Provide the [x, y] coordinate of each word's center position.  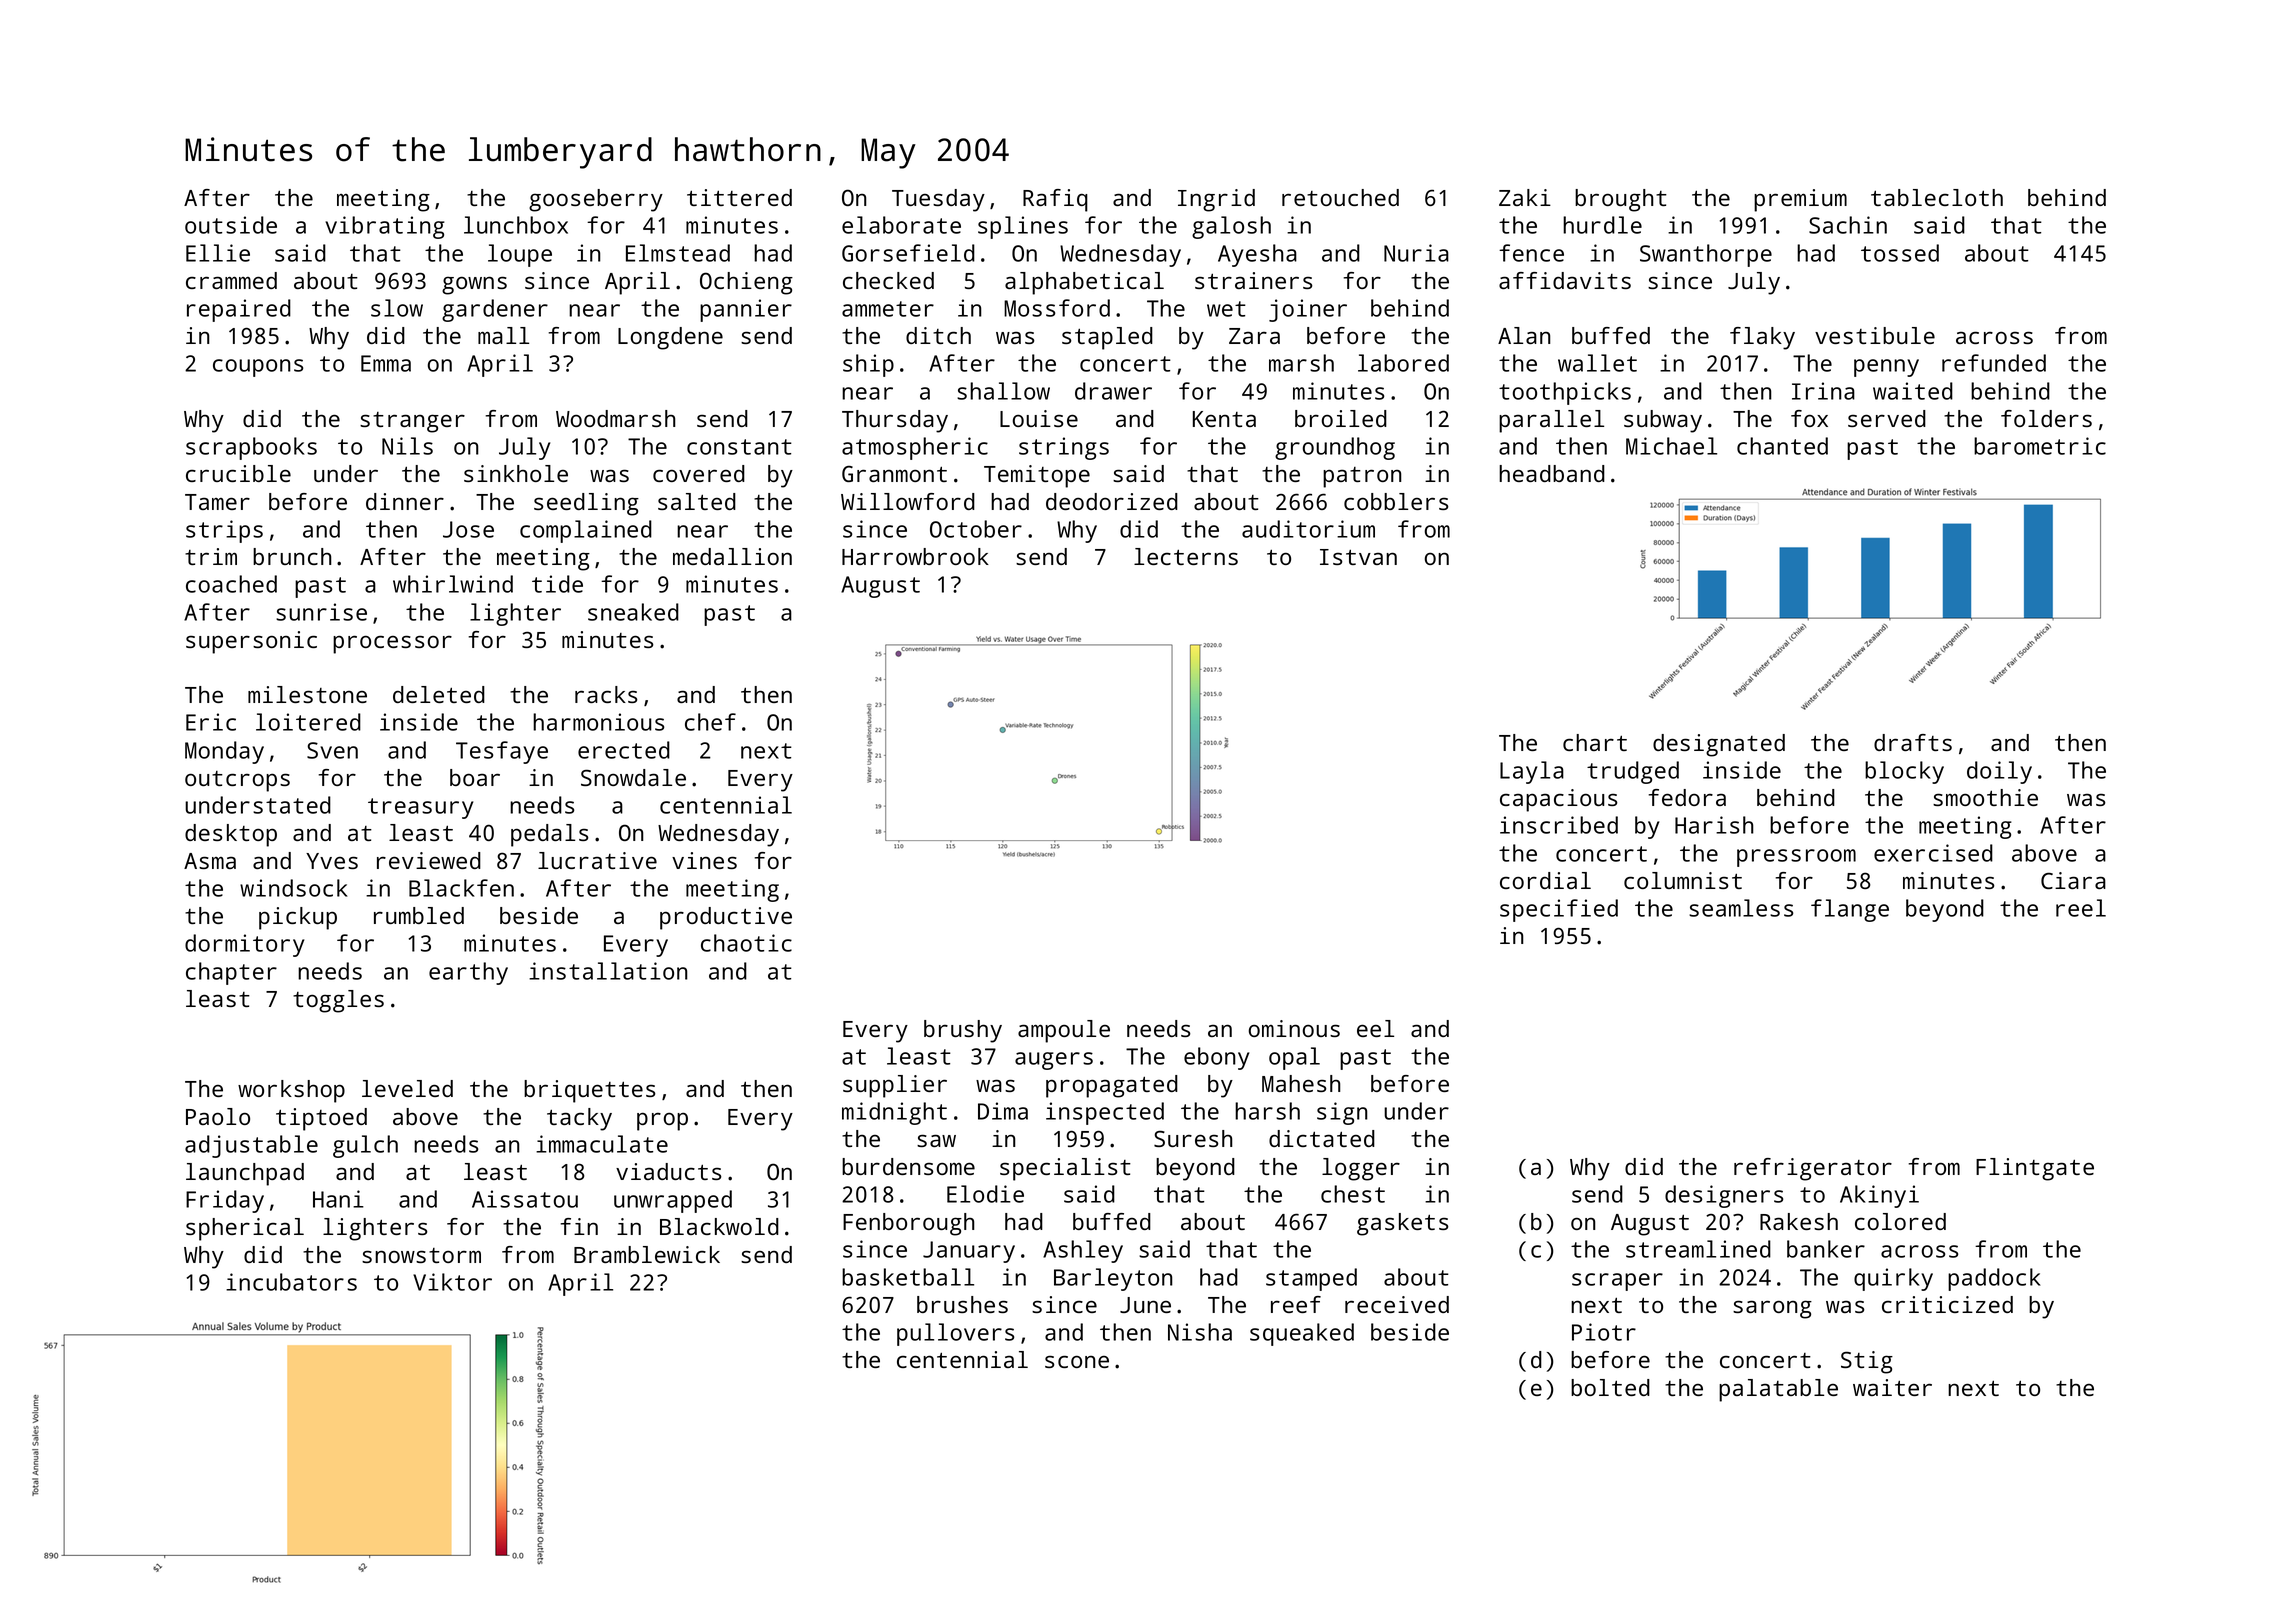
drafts [1913, 742]
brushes [962, 1304]
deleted [439, 694]
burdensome [908, 1166]
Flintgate [2035, 1169]
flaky [1762, 338]
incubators [291, 1282]
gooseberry [596, 200]
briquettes [590, 1091]
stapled [1107, 338]
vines [704, 860]
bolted [1610, 1387]
